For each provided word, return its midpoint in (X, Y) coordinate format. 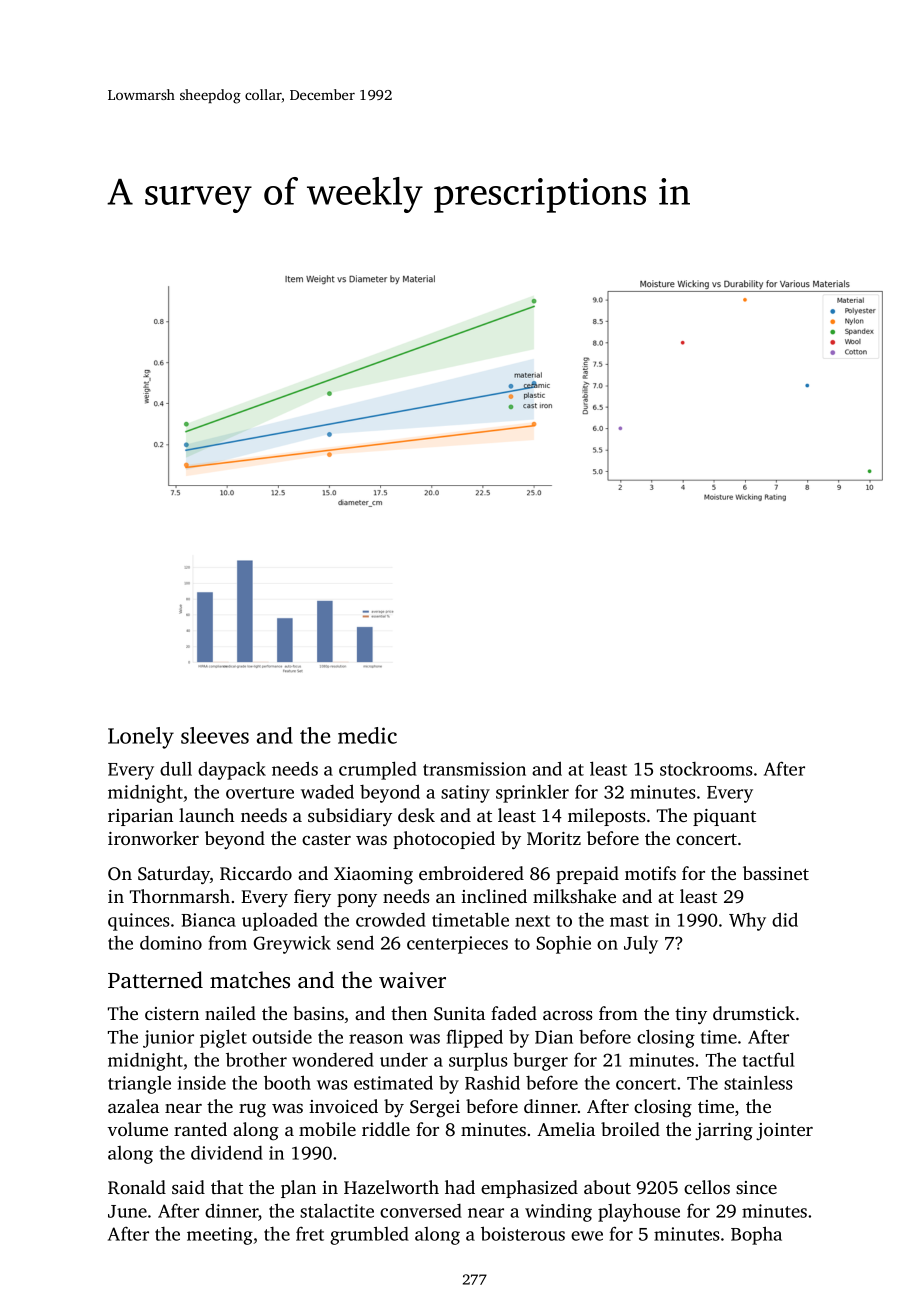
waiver (412, 980)
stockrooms (706, 769)
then (409, 1013)
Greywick (292, 945)
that (227, 1187)
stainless (758, 1082)
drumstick (754, 1013)
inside (202, 1083)
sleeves (215, 735)
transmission (474, 769)
